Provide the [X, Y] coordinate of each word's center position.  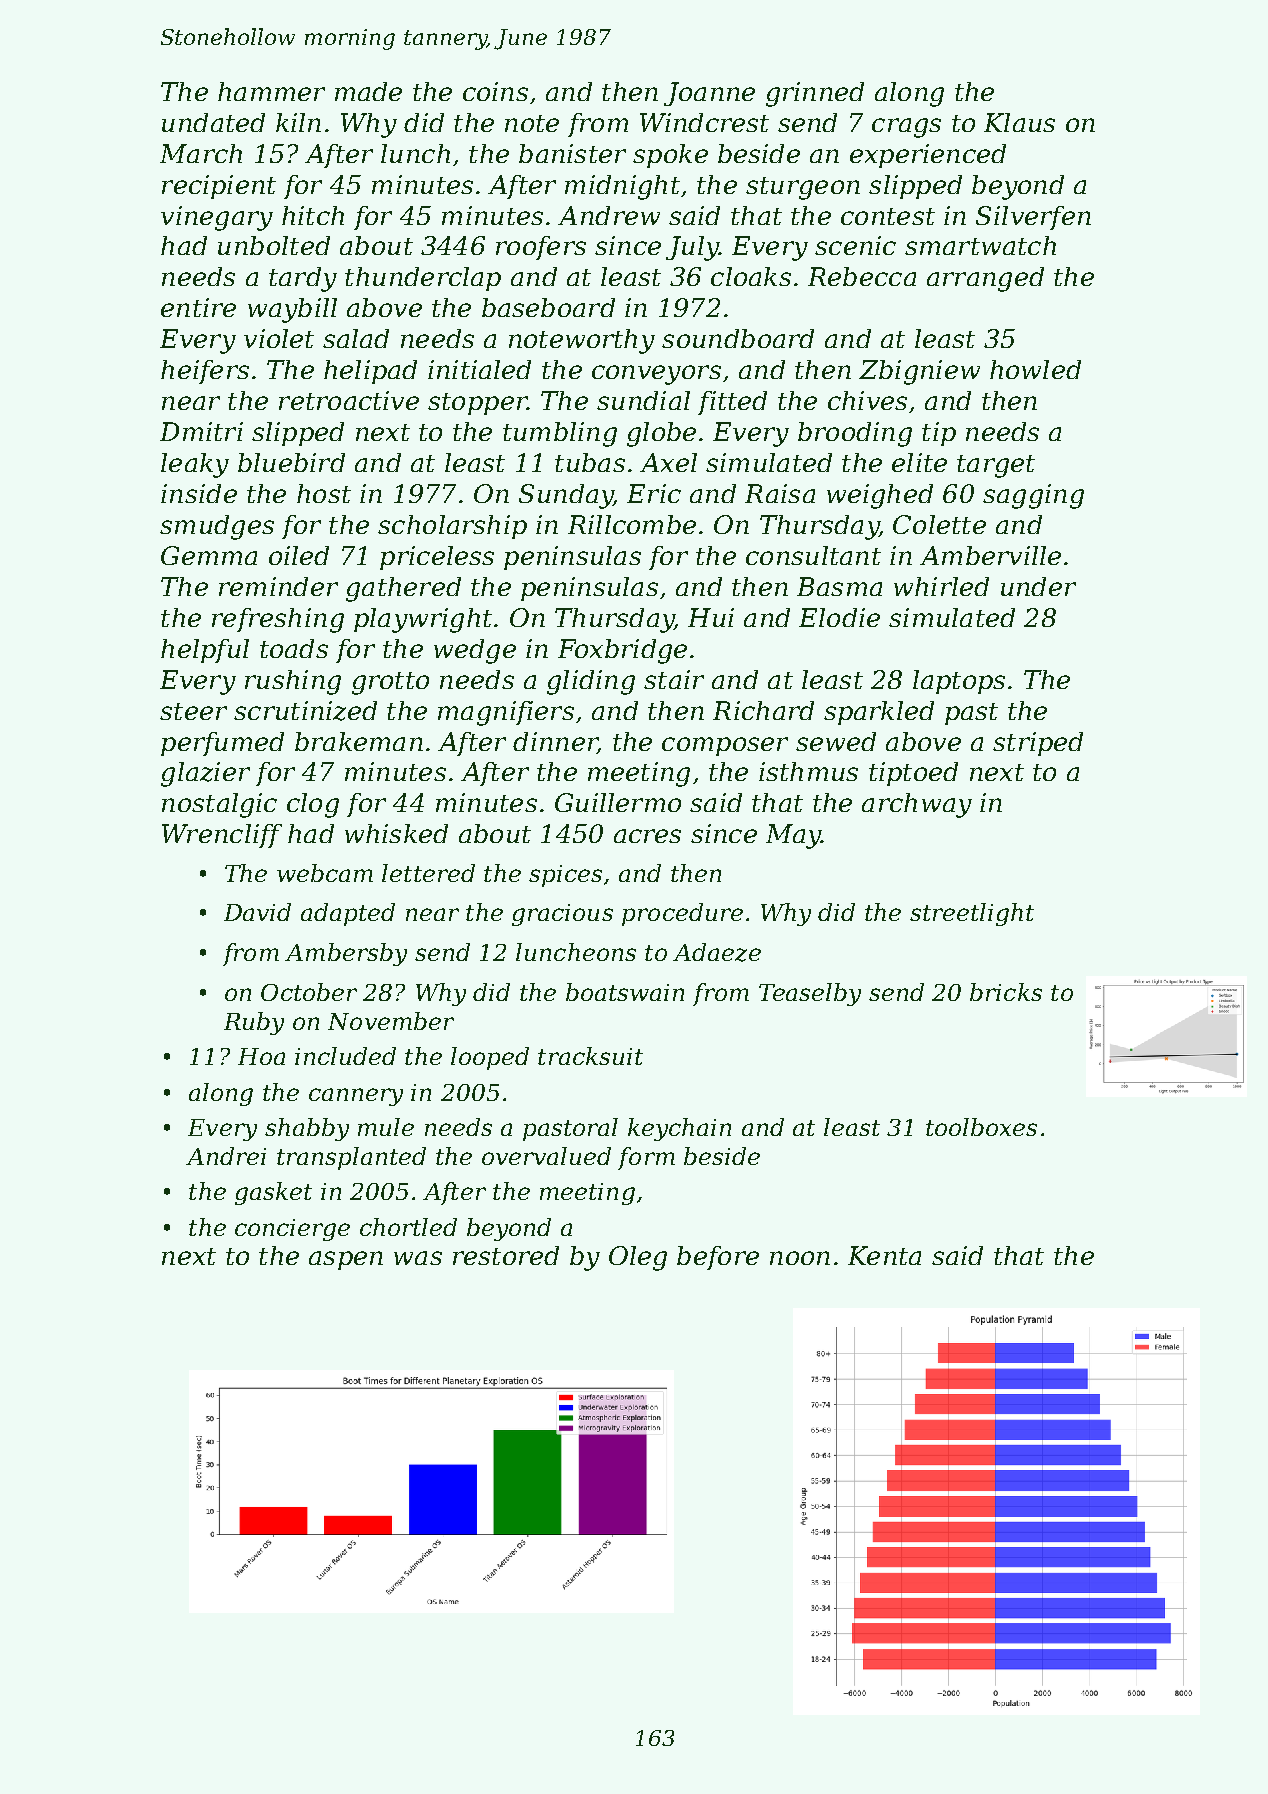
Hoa [261, 1056]
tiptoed [913, 774]
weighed [880, 496]
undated [213, 122]
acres [647, 836]
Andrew [609, 215]
